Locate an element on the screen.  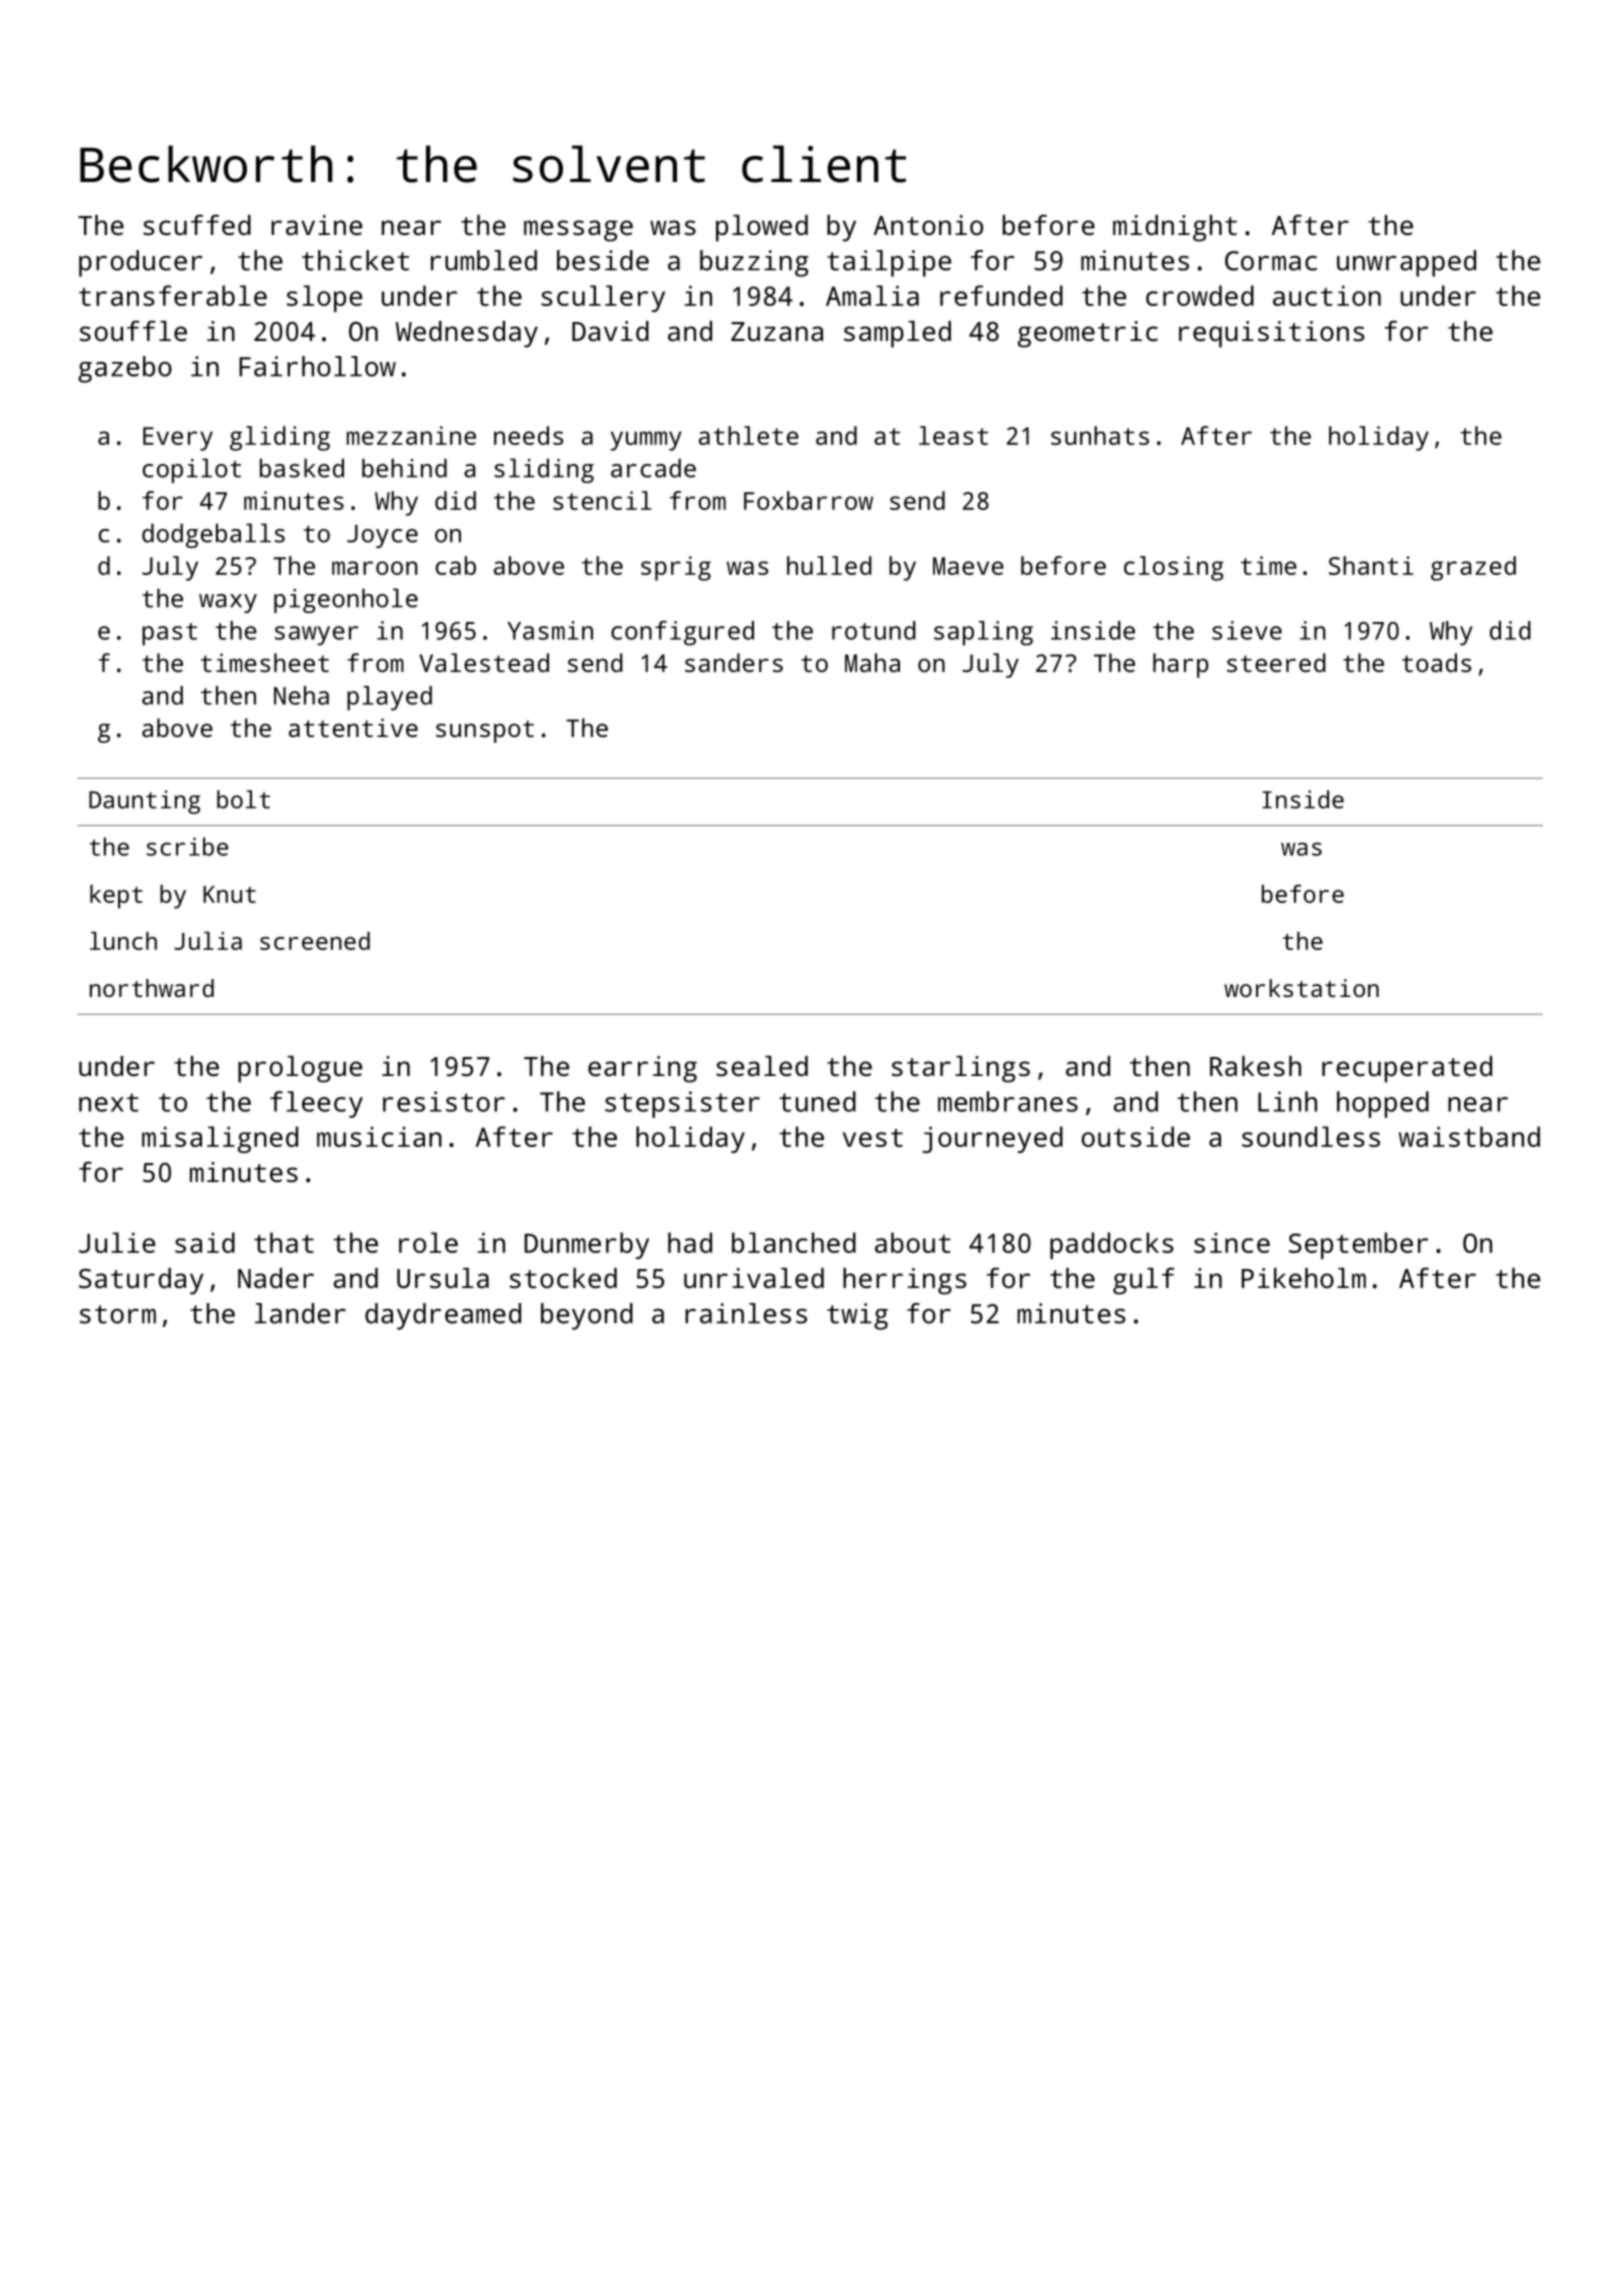
Zuzana is located at coordinates (777, 331).
